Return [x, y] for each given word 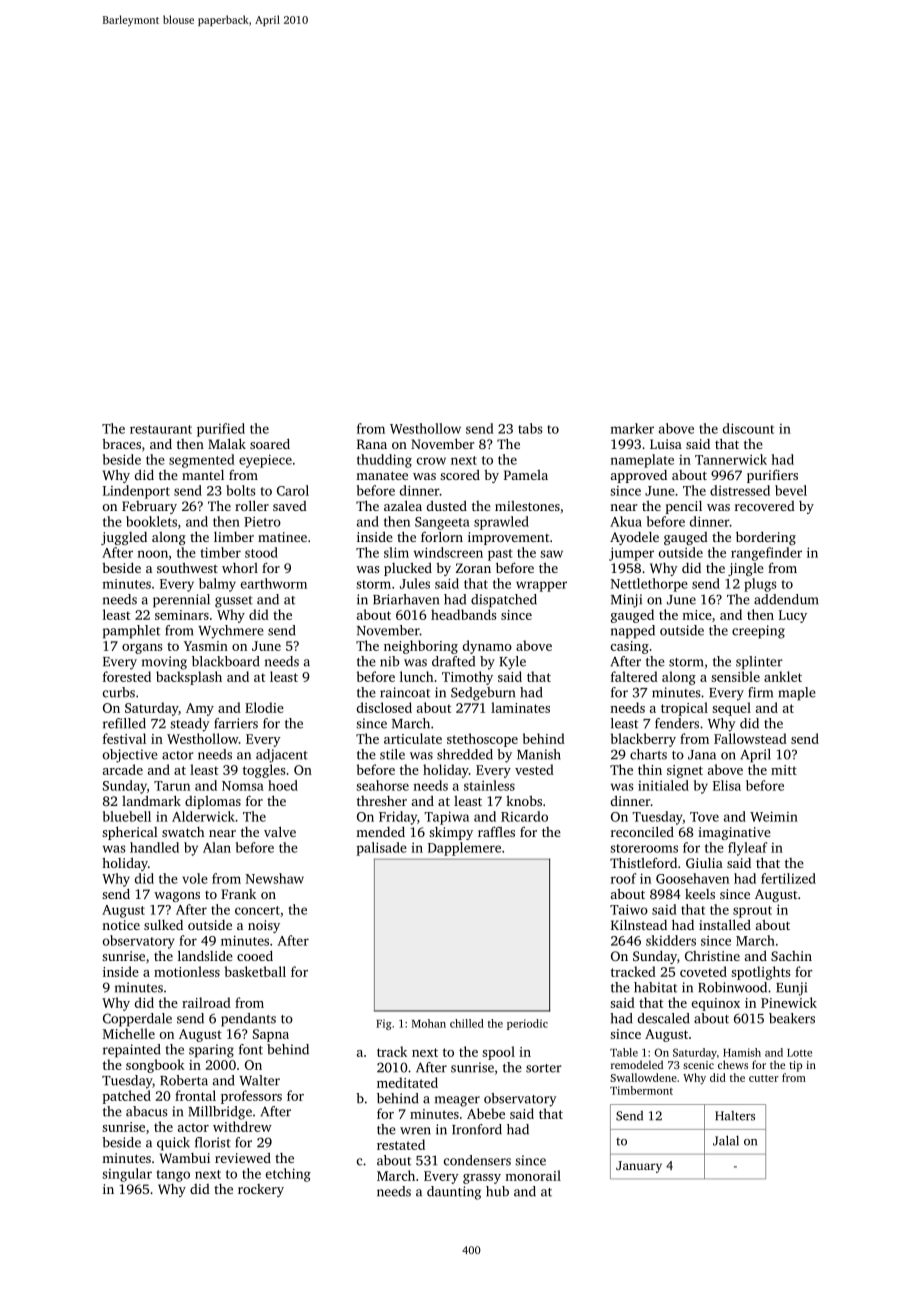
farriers [236, 723]
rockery [261, 1190]
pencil [684, 507]
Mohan [429, 1023]
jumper [631, 554]
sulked [163, 925]
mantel [203, 475]
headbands [464, 614]
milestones [527, 506]
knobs [524, 801]
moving [164, 663]
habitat [655, 987]
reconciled [642, 831]
